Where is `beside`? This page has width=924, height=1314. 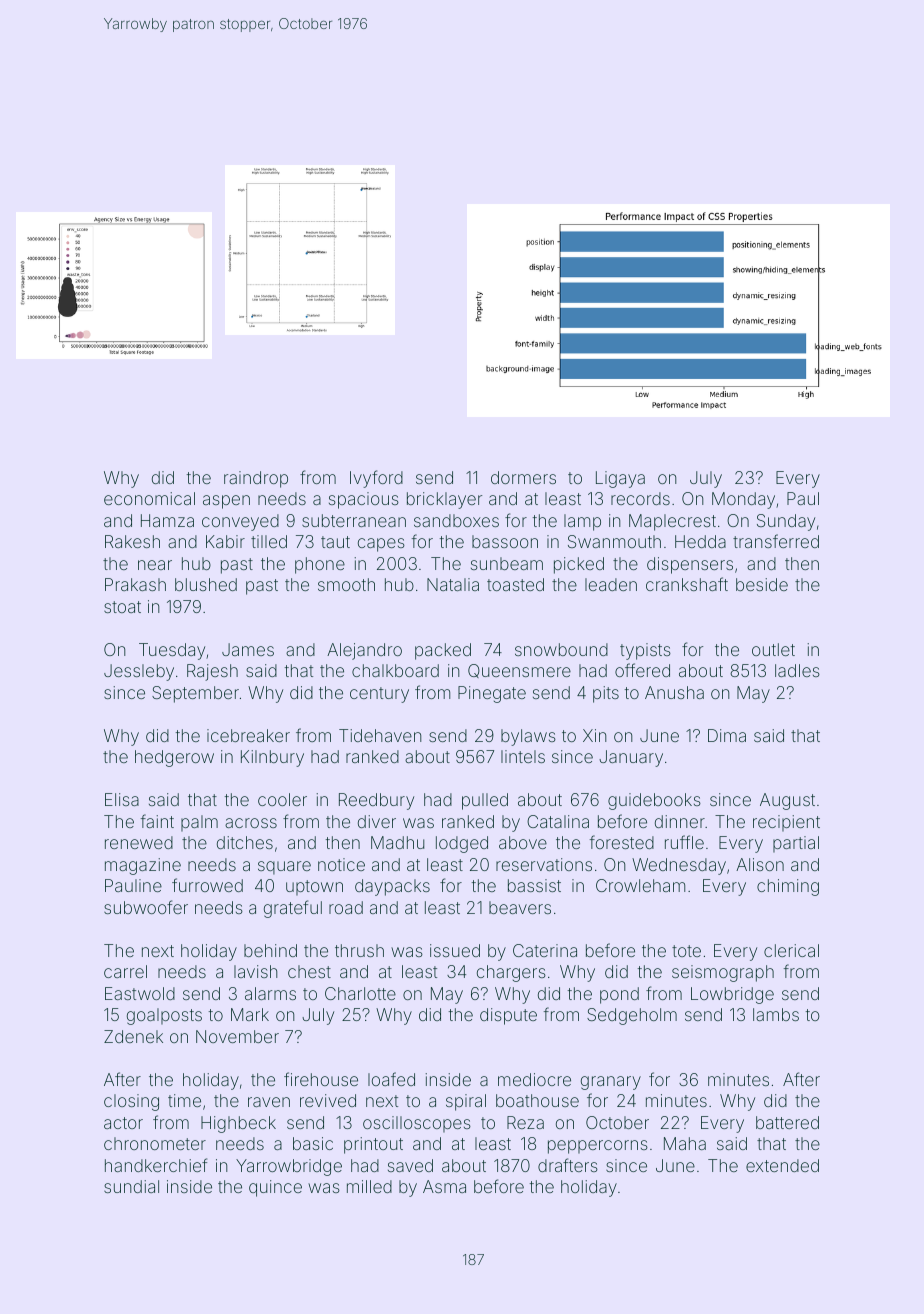 beside is located at coordinates (762, 584).
